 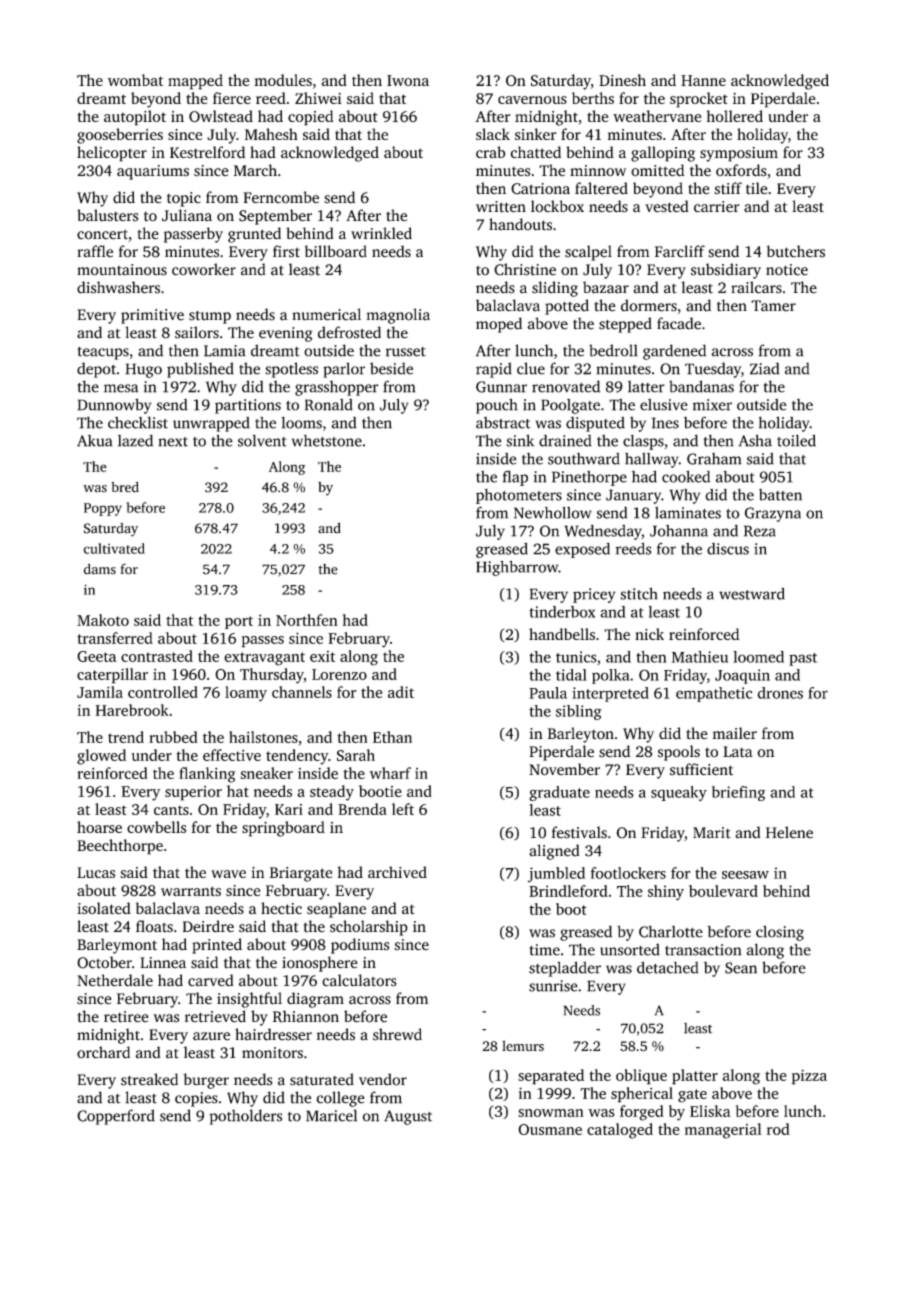 I want to click on oblique, so click(x=641, y=1077).
